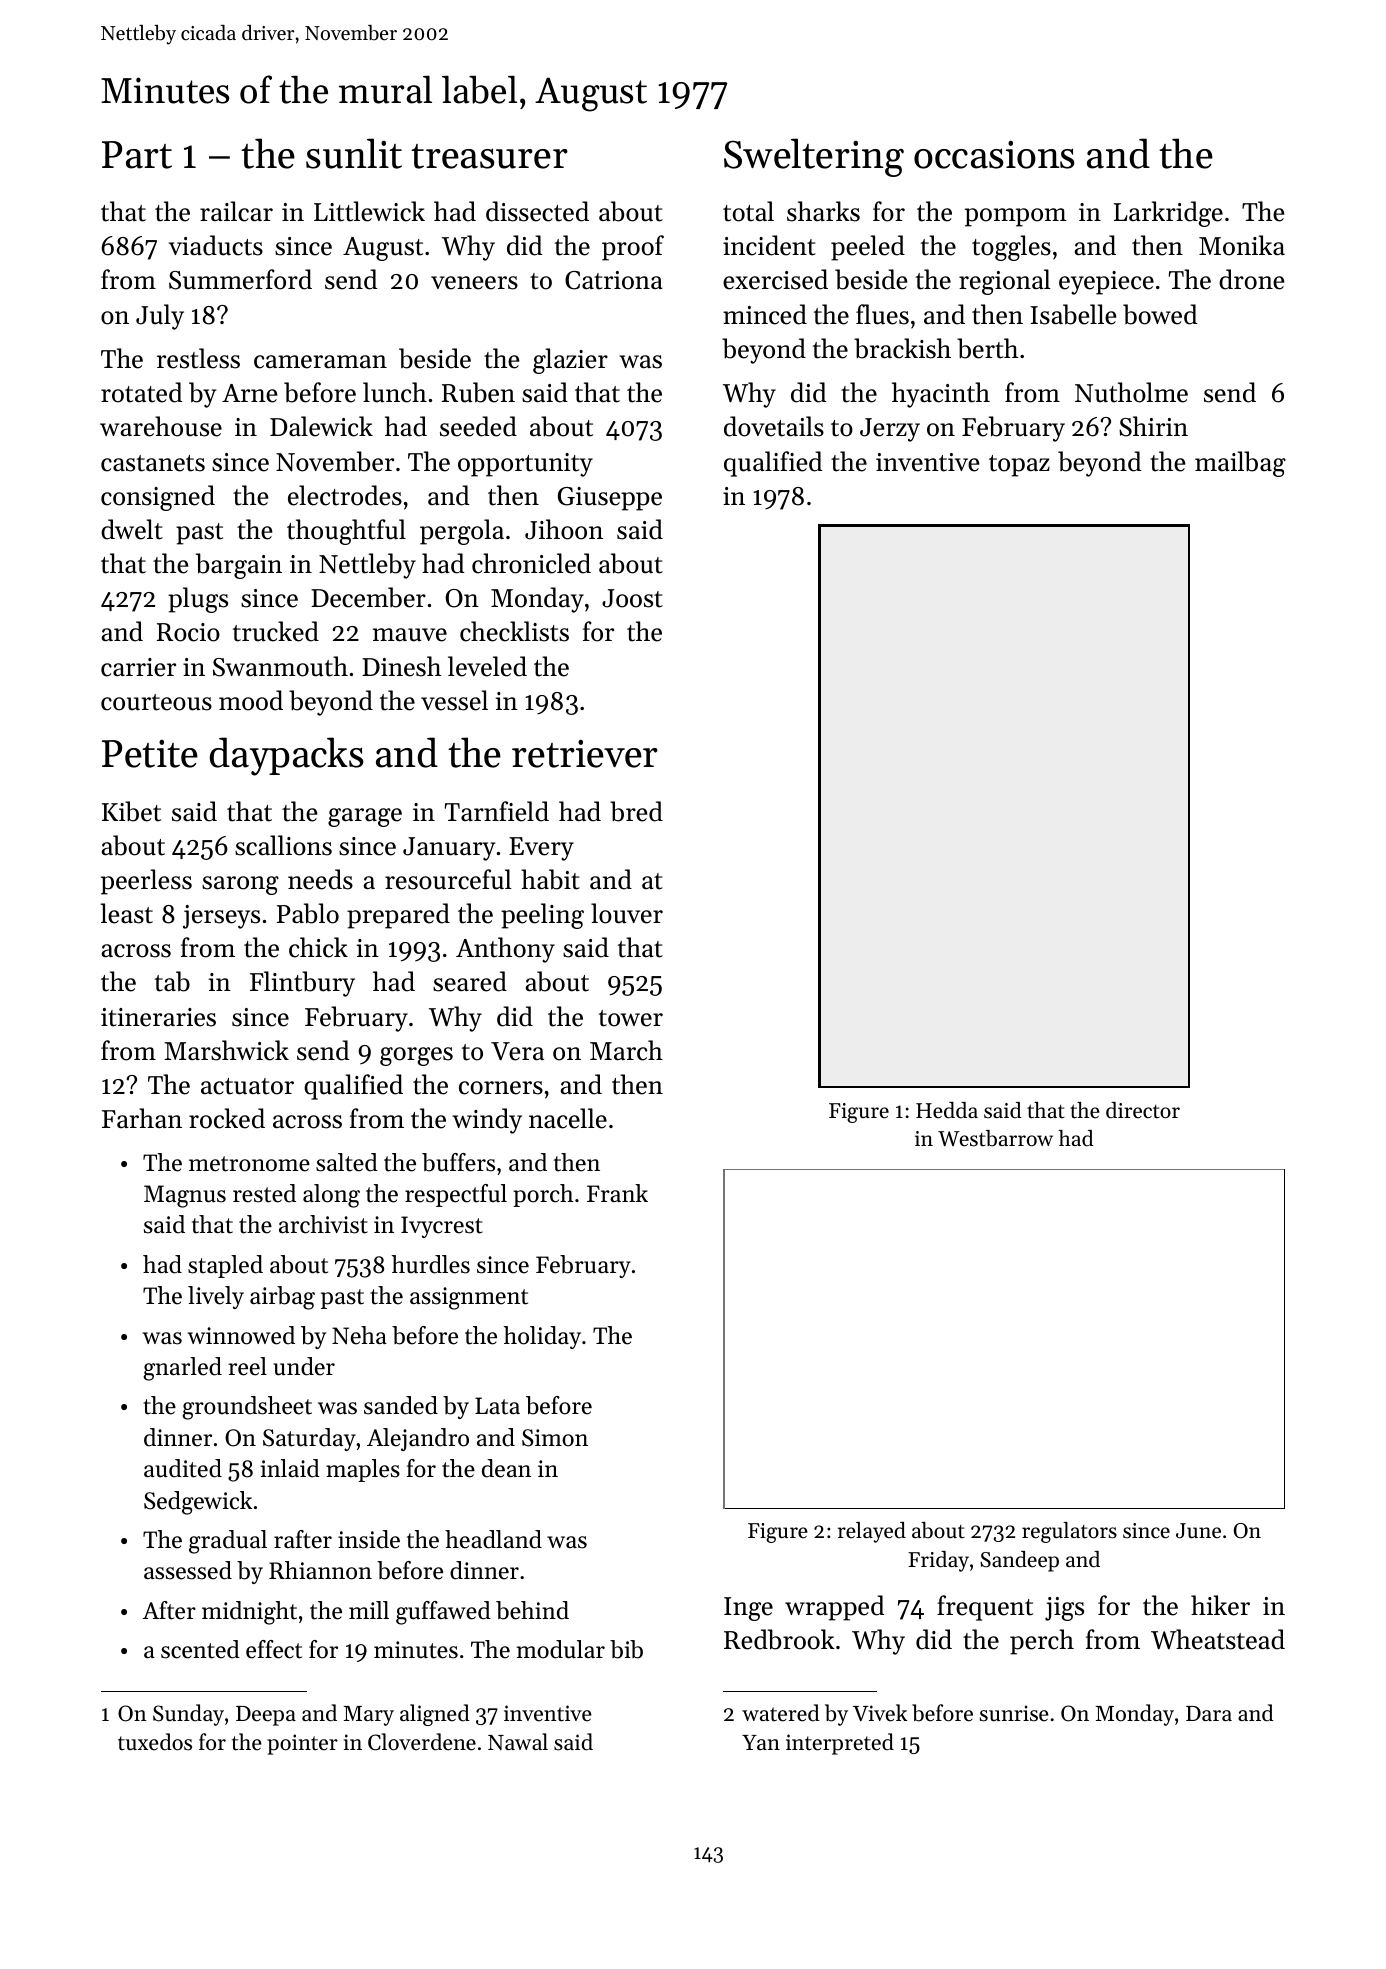 This document has width=1386, height=1969. What do you see at coordinates (247, 1086) in the document?
I see `actuator` at bounding box center [247, 1086].
